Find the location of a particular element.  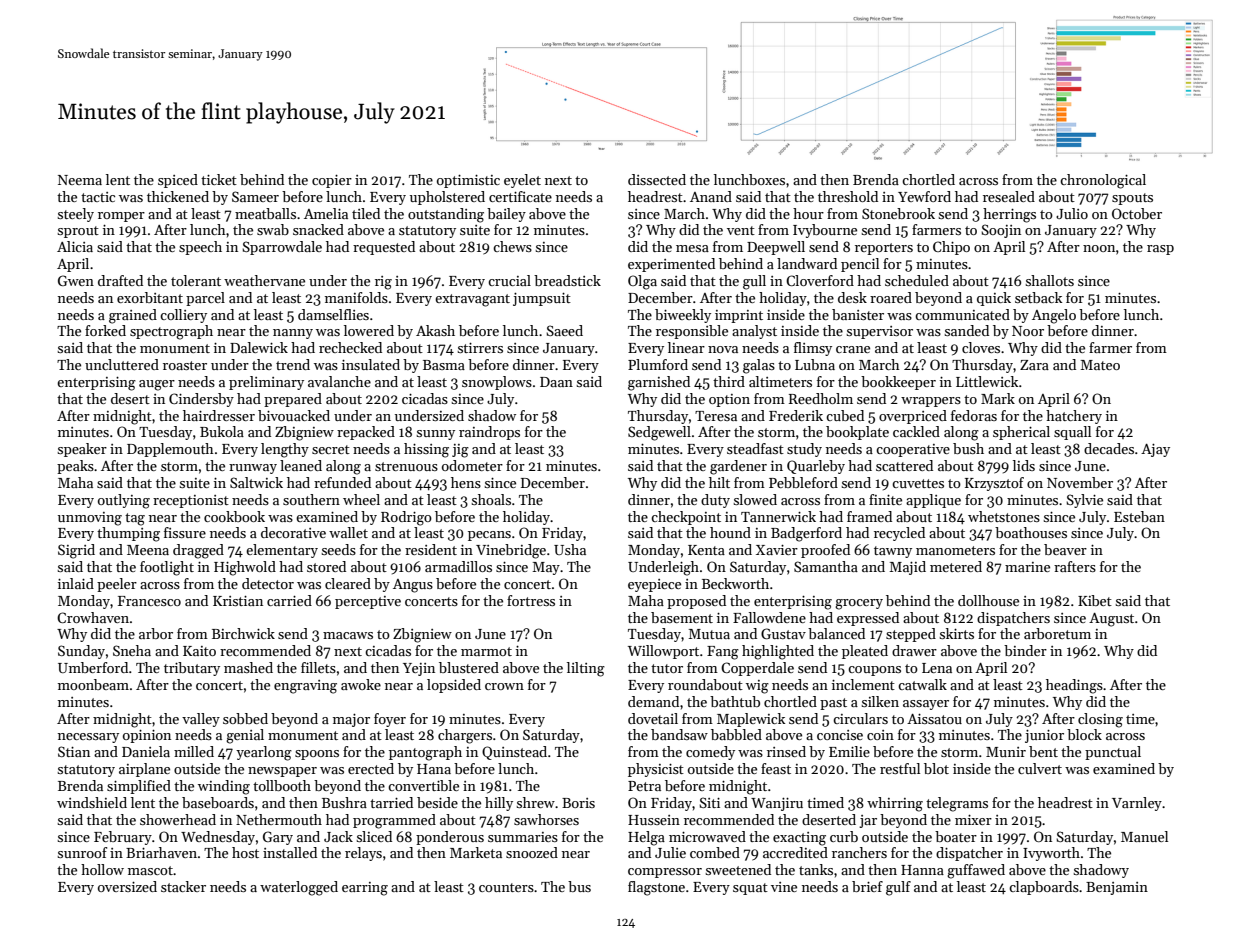

Plumford is located at coordinates (658, 364).
